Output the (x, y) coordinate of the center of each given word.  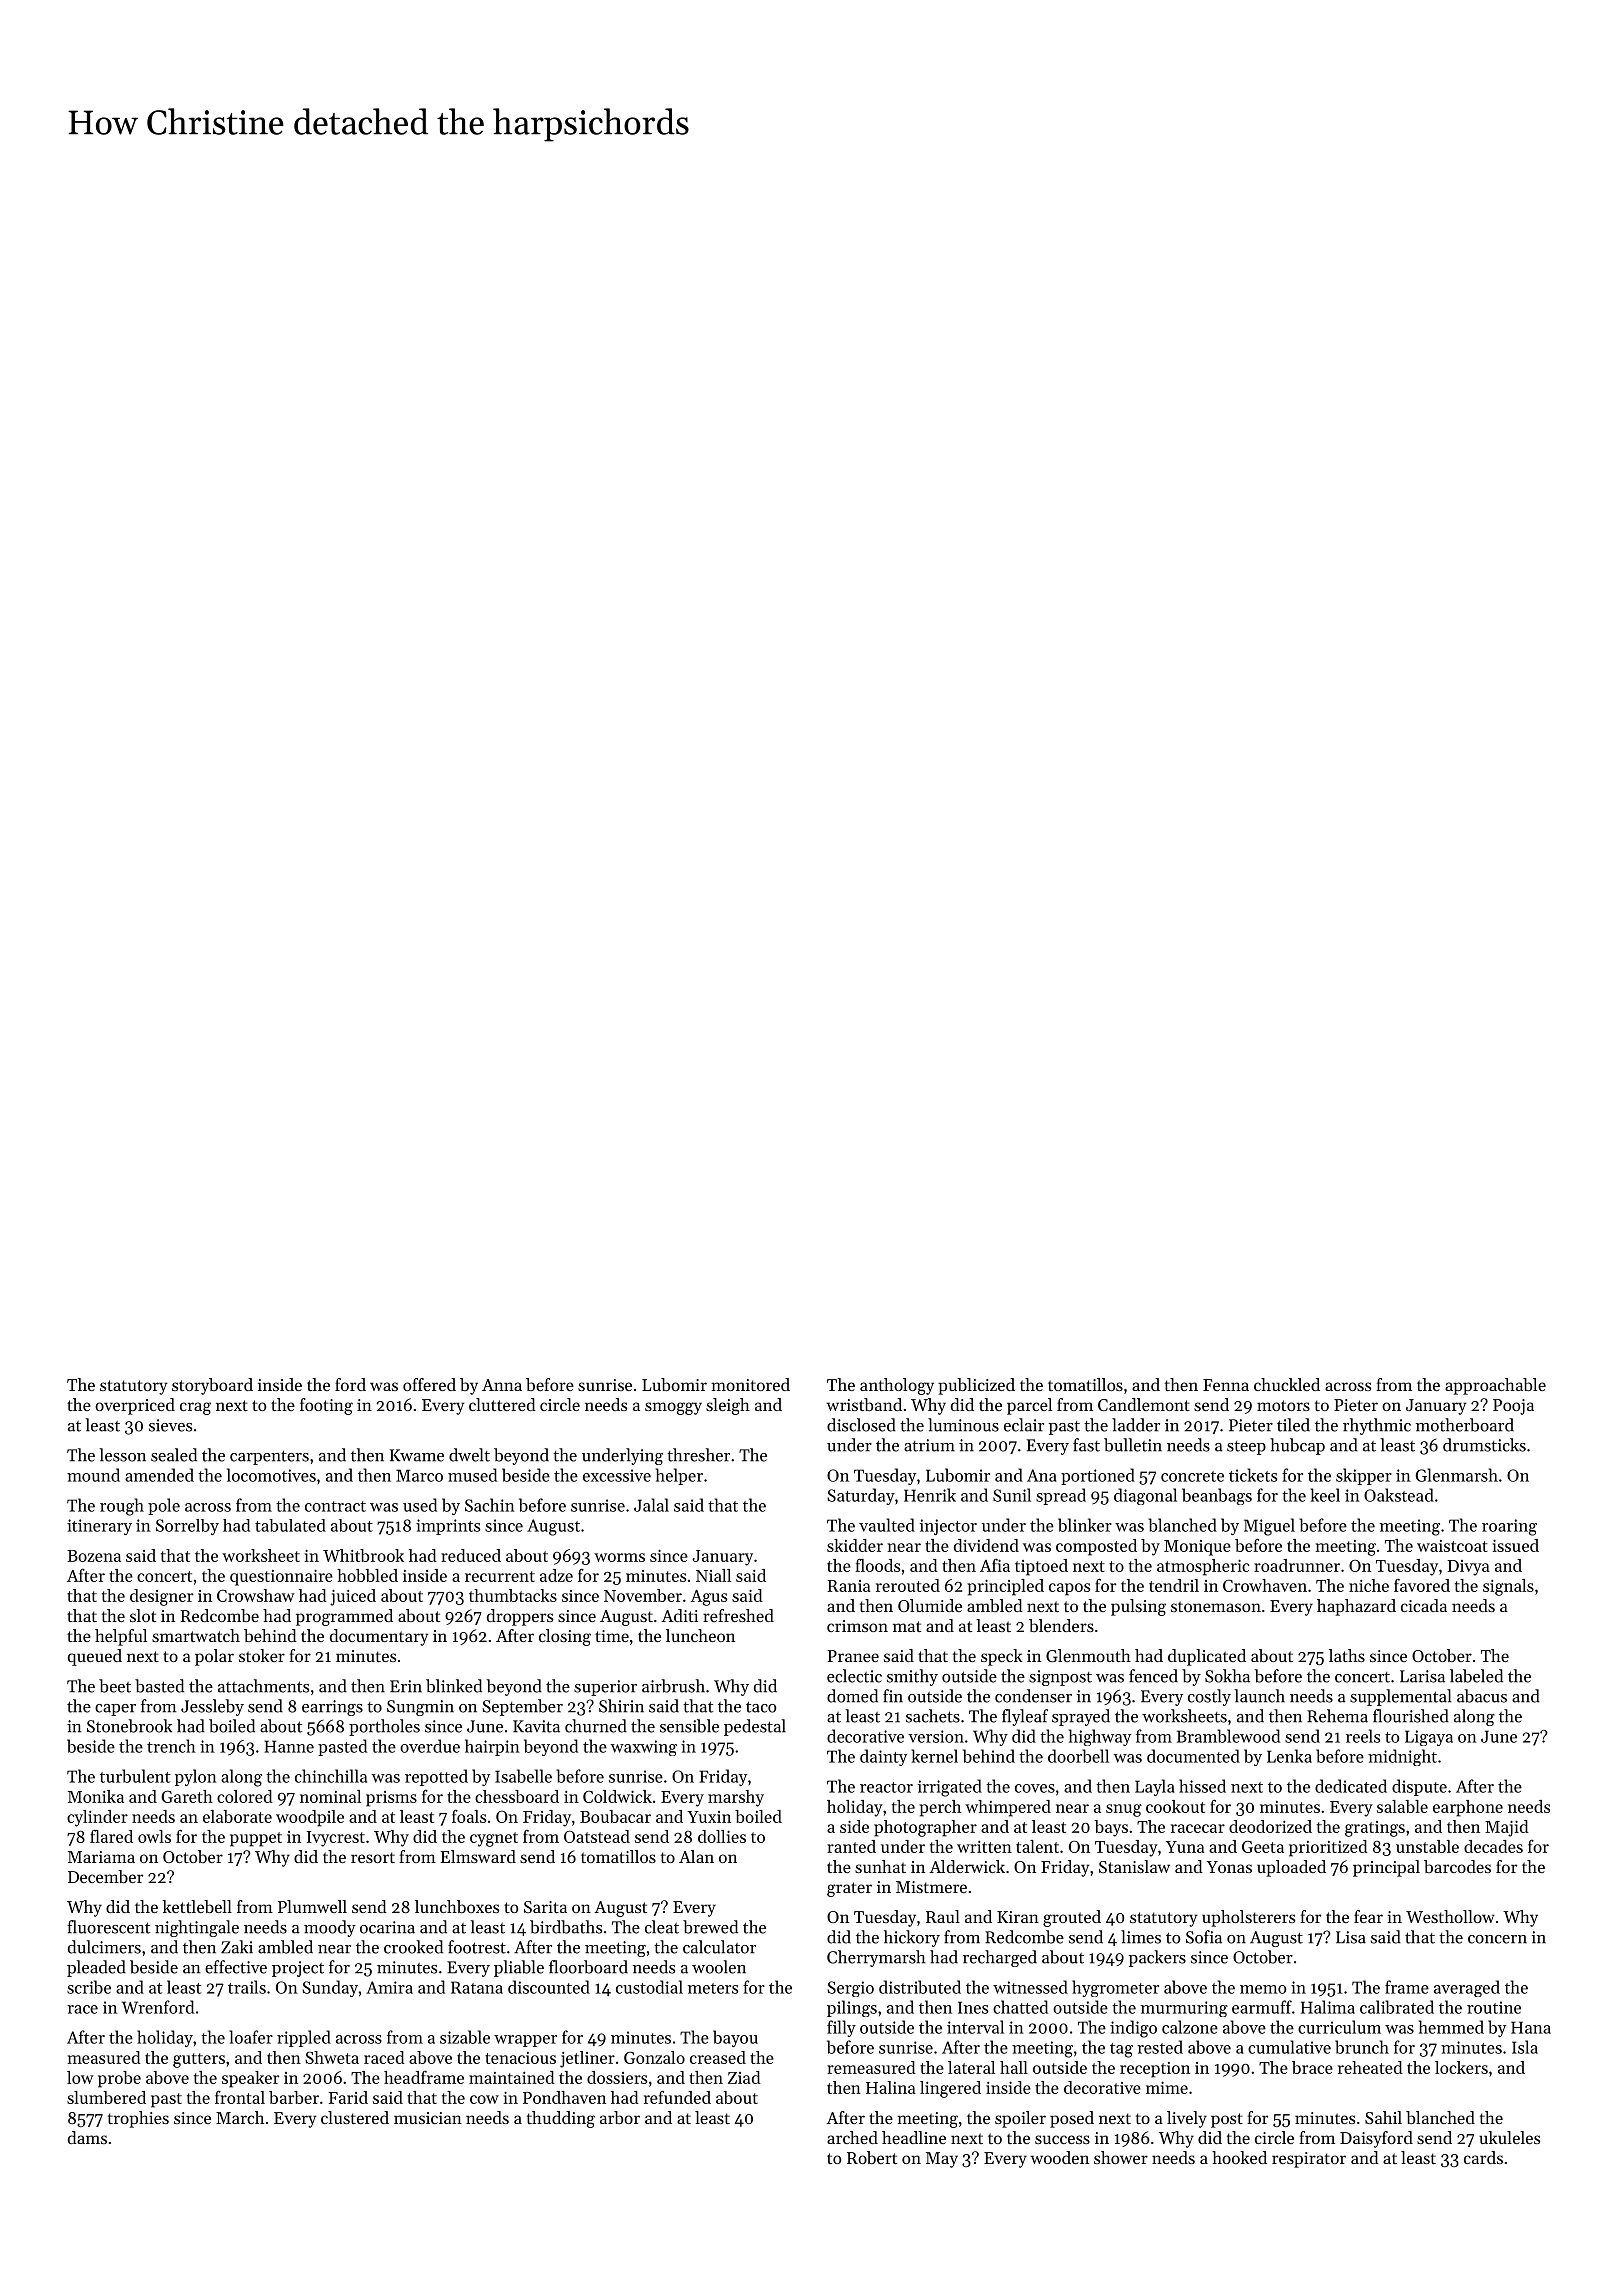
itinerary (99, 1527)
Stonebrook (129, 1726)
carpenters (269, 1457)
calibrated (1397, 2007)
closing (565, 1637)
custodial (649, 1987)
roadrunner (1297, 1565)
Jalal (651, 1505)
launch (1259, 1696)
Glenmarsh (1456, 1475)
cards (1483, 2157)
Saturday (861, 1496)
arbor (620, 2117)
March (240, 2117)
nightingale (197, 1928)
